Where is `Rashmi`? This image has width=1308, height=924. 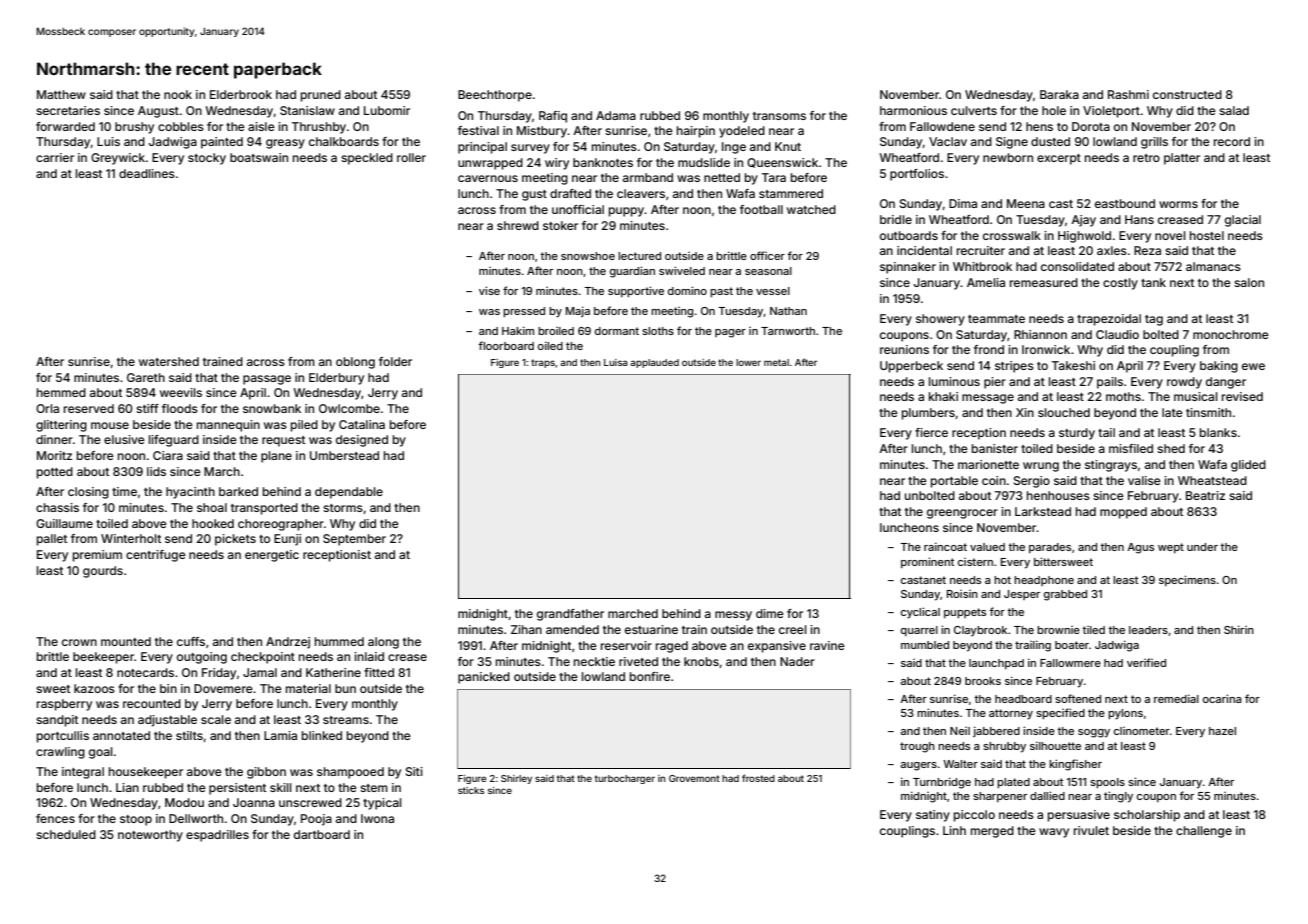 Rashmi is located at coordinates (1128, 94).
